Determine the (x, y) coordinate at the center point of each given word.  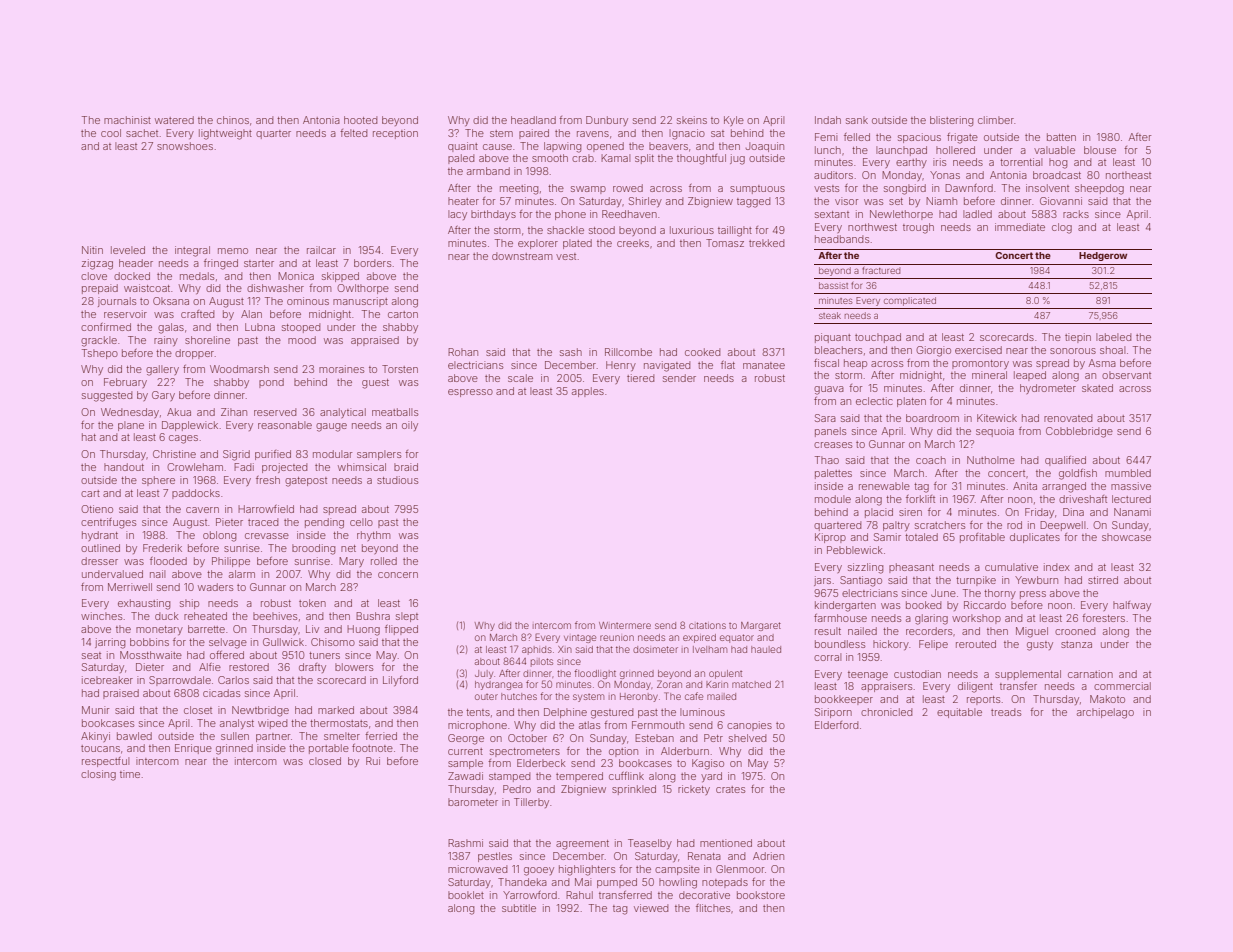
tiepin (1078, 338)
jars (822, 581)
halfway (1132, 606)
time (130, 774)
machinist (127, 120)
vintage (580, 639)
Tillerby (531, 803)
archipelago (1105, 713)
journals (117, 302)
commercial (1122, 686)
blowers (354, 667)
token (312, 603)
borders (372, 263)
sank (857, 120)
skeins (692, 120)
